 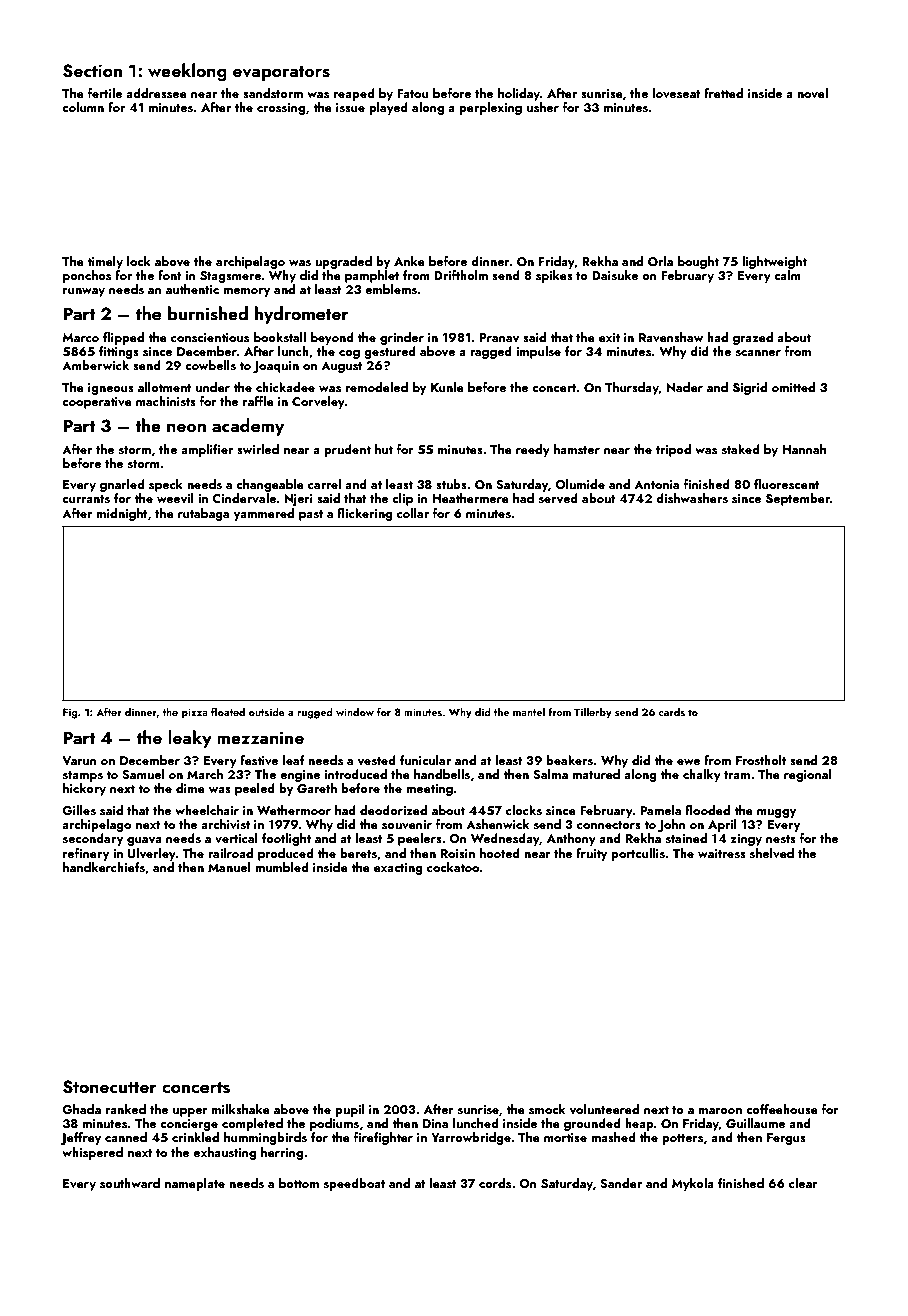 What do you see at coordinates (286, 854) in the document?
I see `produced` at bounding box center [286, 854].
